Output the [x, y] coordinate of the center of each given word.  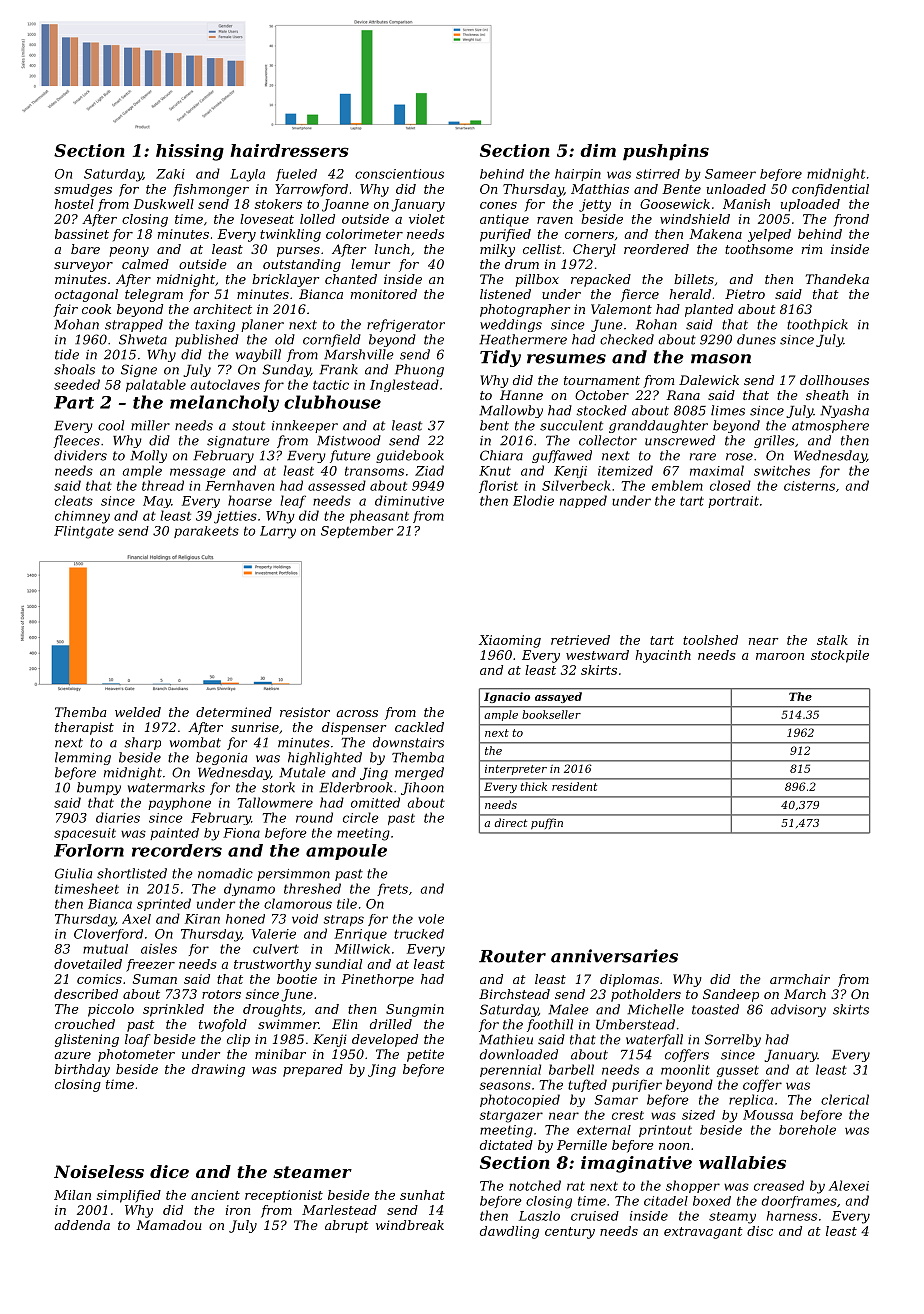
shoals [74, 369]
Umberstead [635, 1024]
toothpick [817, 325]
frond [851, 220]
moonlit [685, 1069]
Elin [345, 1024]
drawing [218, 1070]
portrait [733, 502]
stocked [601, 410]
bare [85, 249]
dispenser [354, 728]
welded [138, 712]
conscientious [399, 174]
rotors [221, 994]
